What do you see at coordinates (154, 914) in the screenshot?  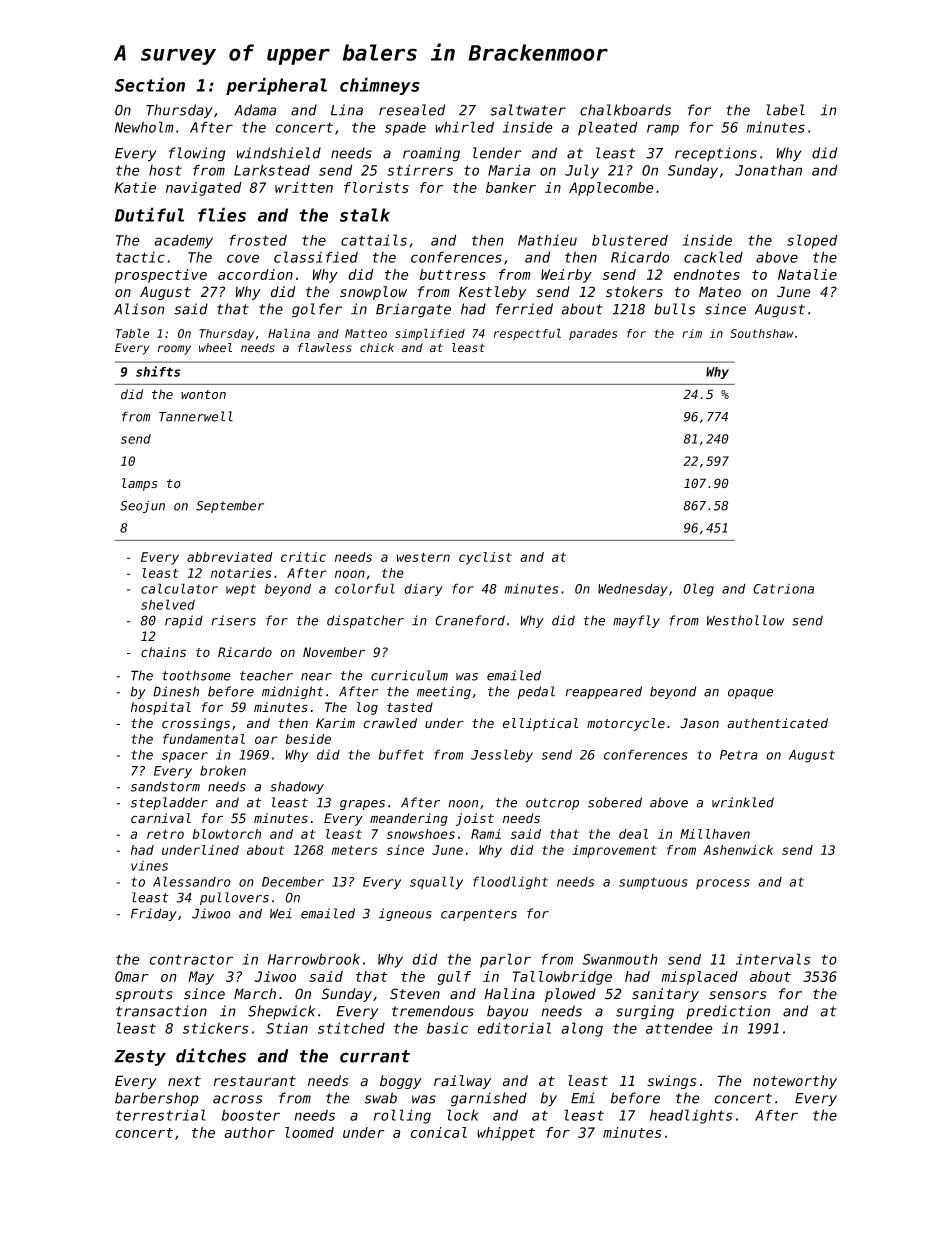 I see `Friday` at bounding box center [154, 914].
